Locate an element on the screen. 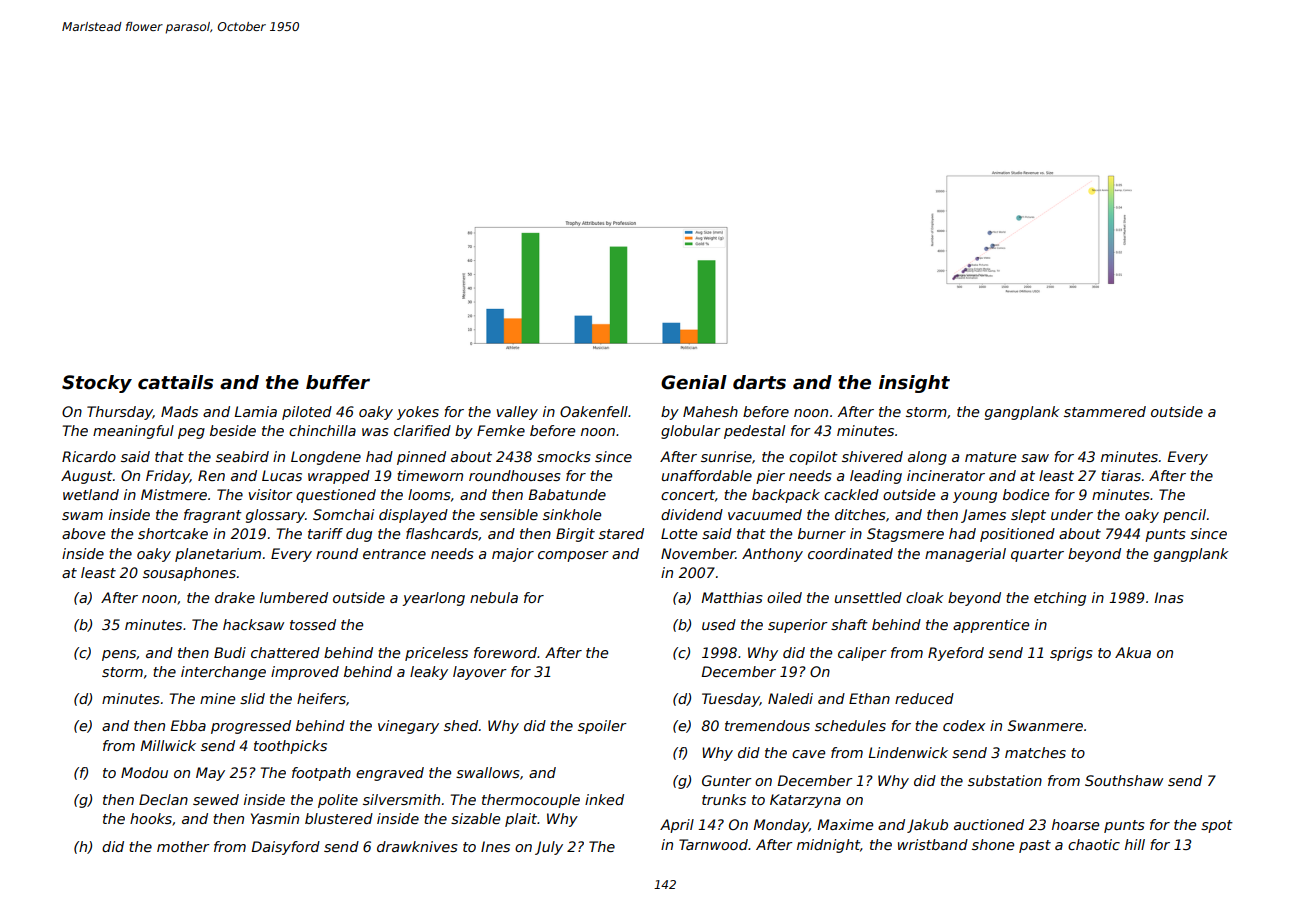 The image size is (1308, 924). pens is located at coordinates (119, 655).
